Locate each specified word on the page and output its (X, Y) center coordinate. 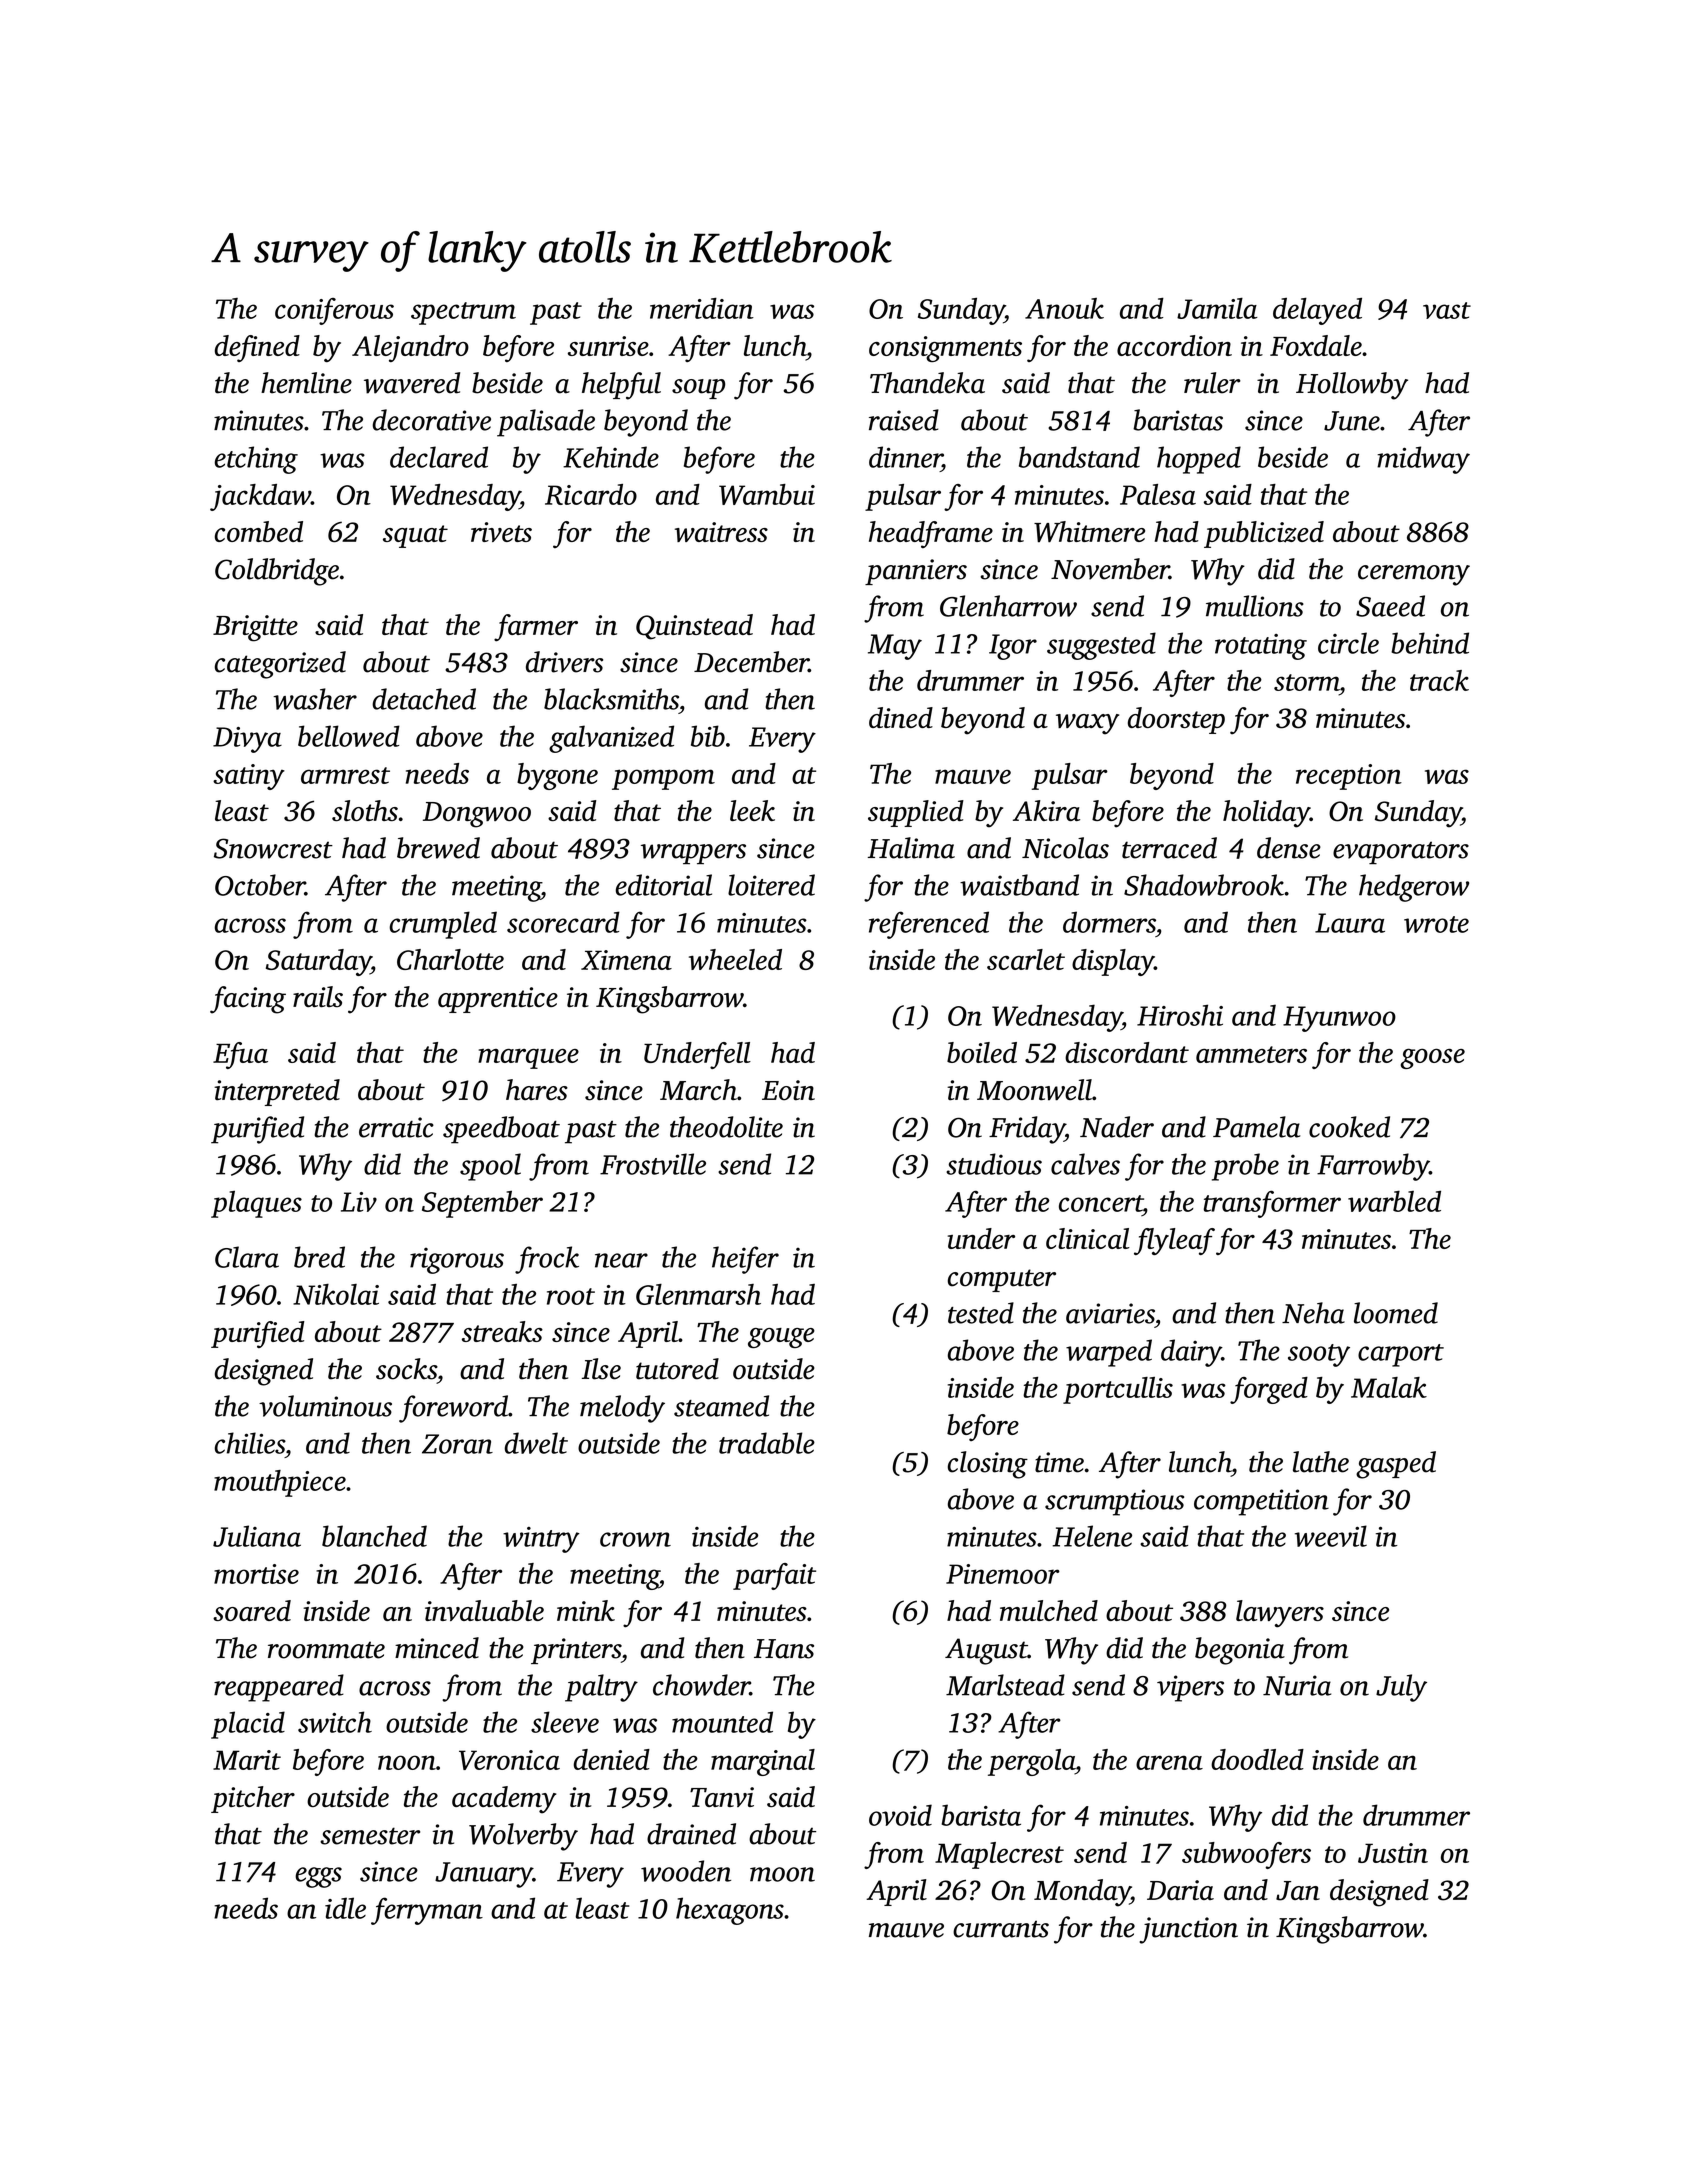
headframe (931, 534)
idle (345, 1908)
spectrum (463, 313)
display (1113, 962)
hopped (1199, 460)
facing (248, 1000)
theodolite (726, 1127)
